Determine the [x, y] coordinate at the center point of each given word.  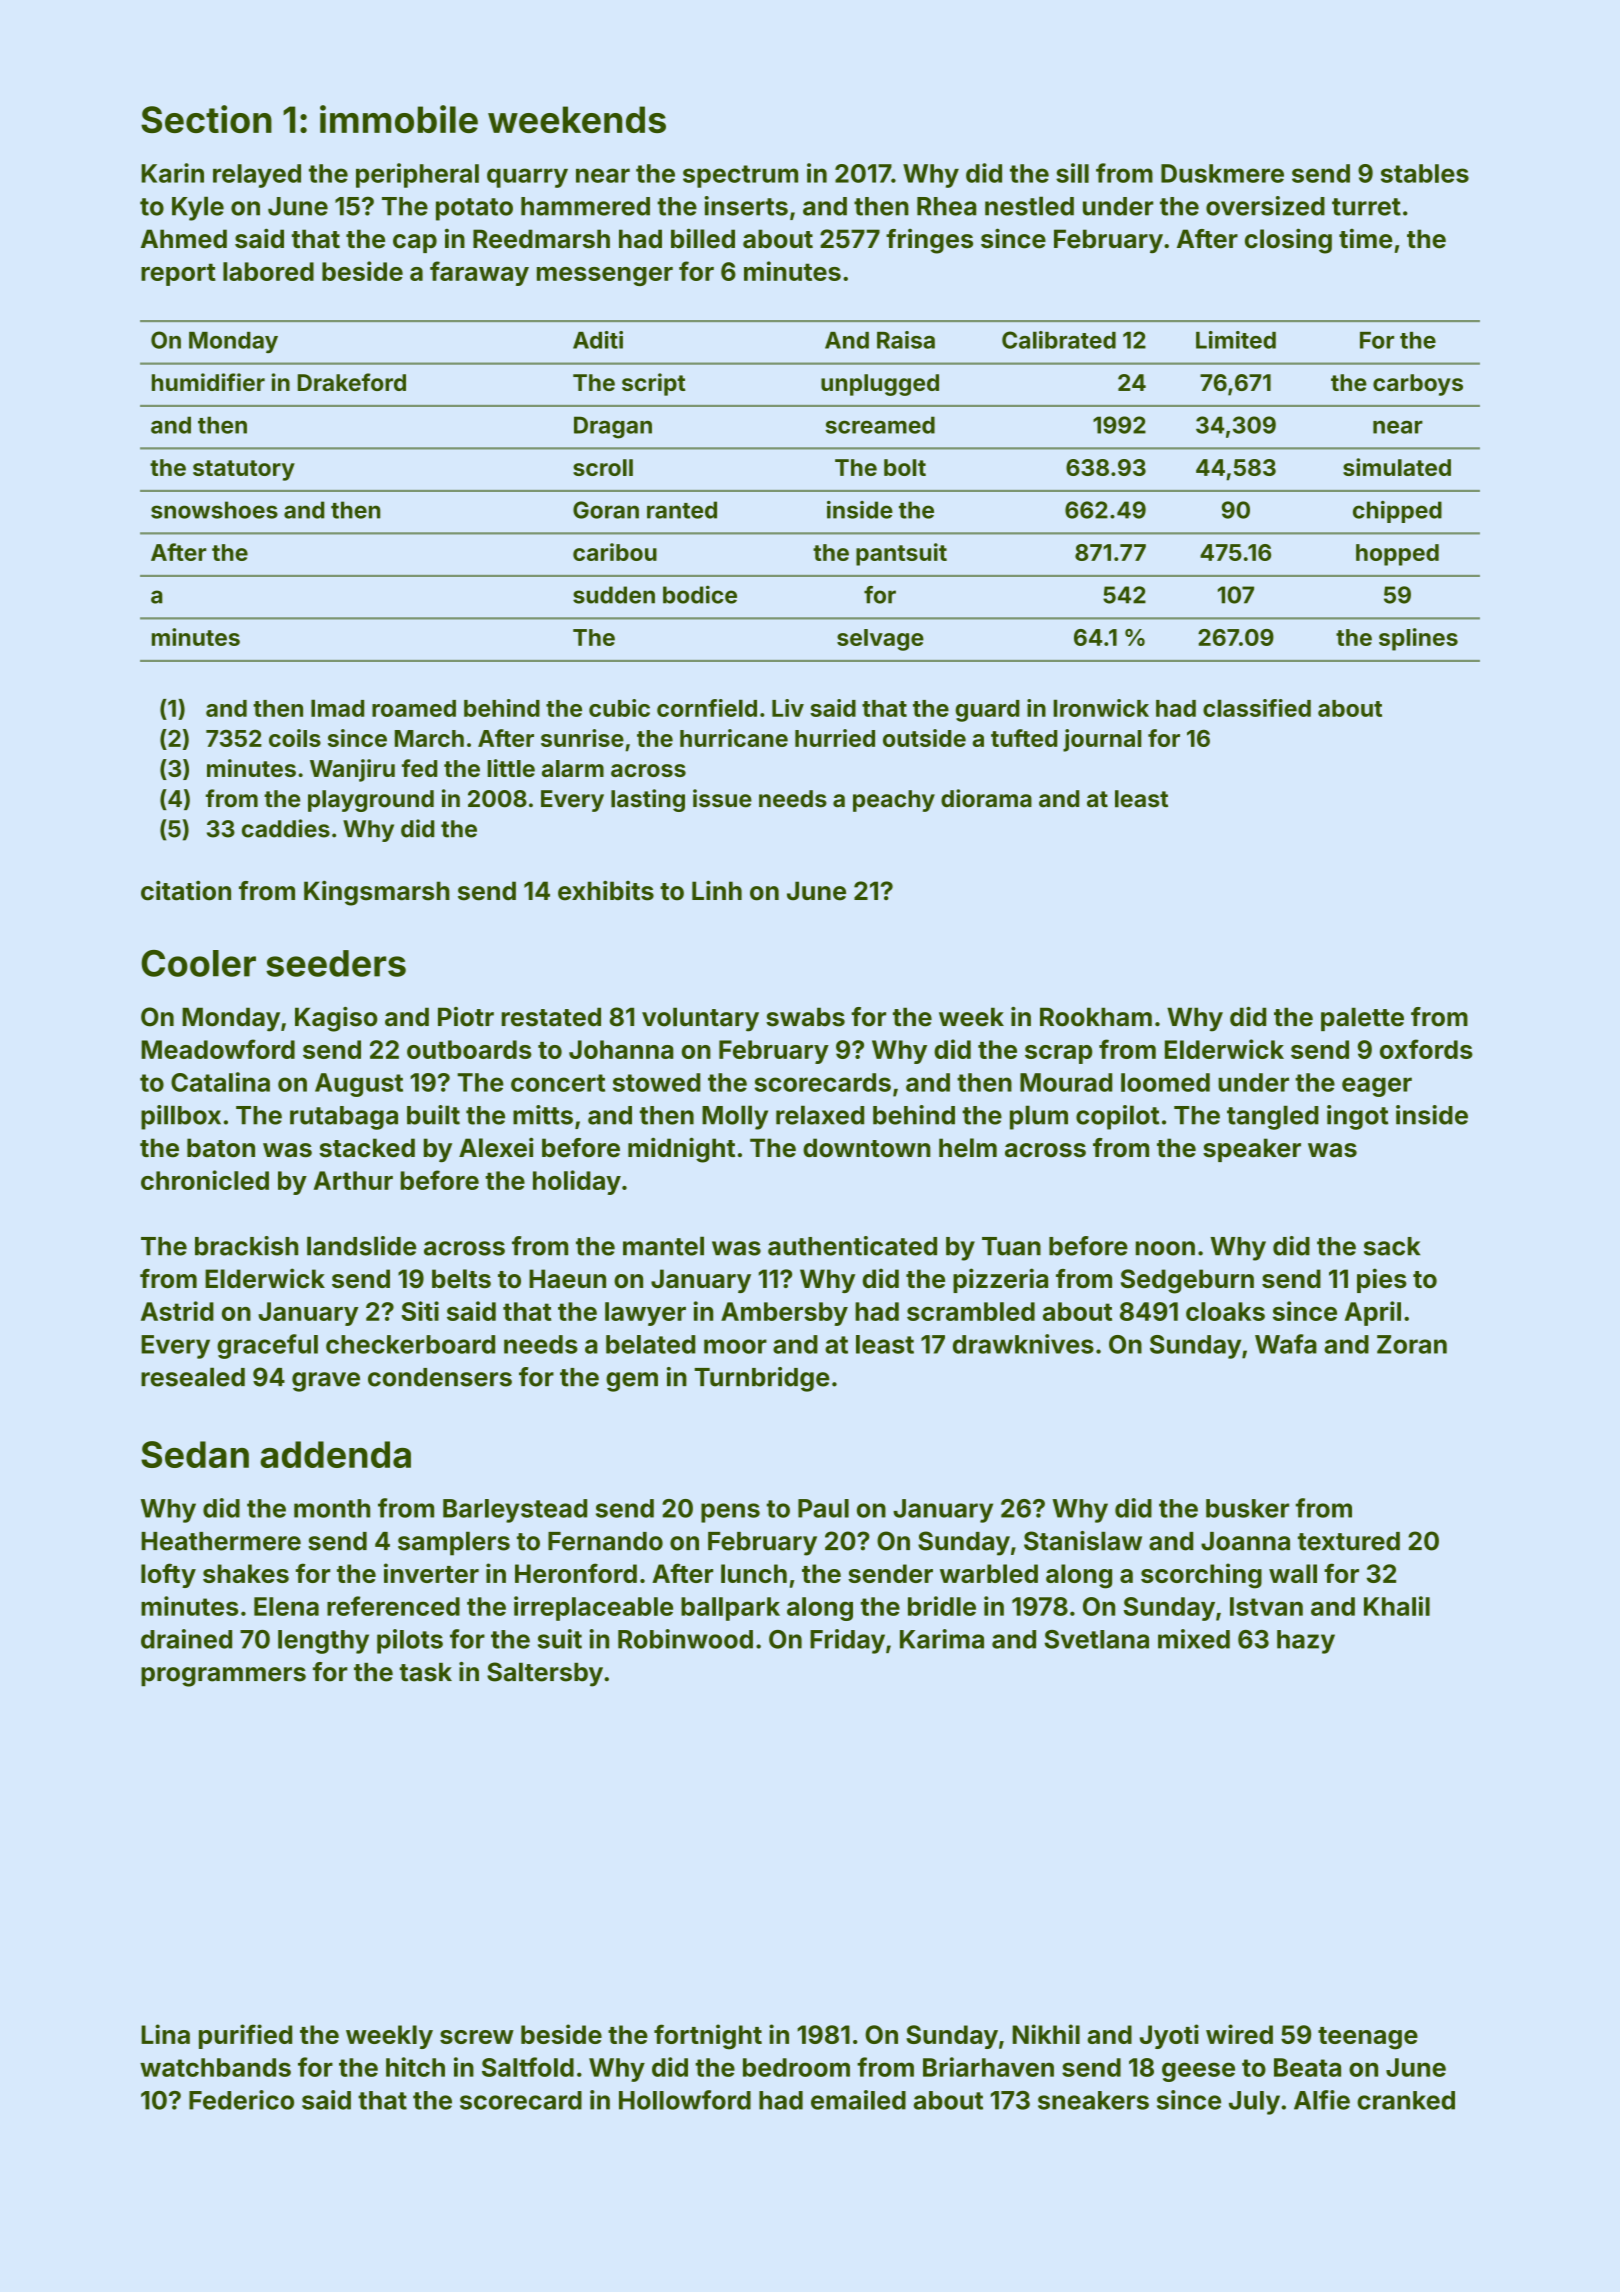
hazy [1306, 1642]
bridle [942, 1606]
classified [1257, 708]
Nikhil [1046, 2034]
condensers [440, 1377]
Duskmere [1222, 173]
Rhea [946, 206]
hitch [415, 2067]
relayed [257, 176]
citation [186, 890]
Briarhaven [988, 2067]
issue [722, 798]
